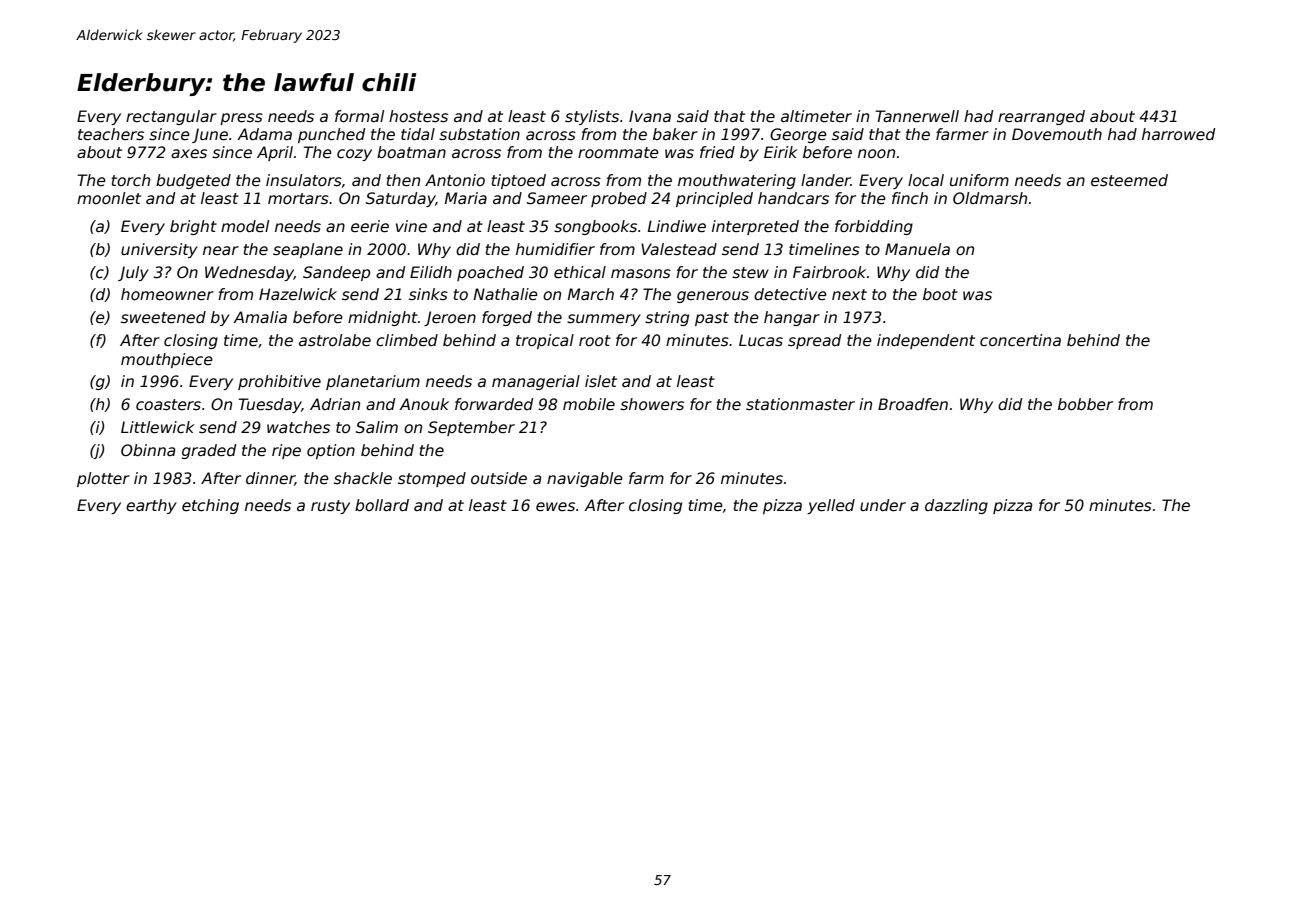 This screenshot has width=1308, height=924. I want to click on bobber, so click(1085, 404).
